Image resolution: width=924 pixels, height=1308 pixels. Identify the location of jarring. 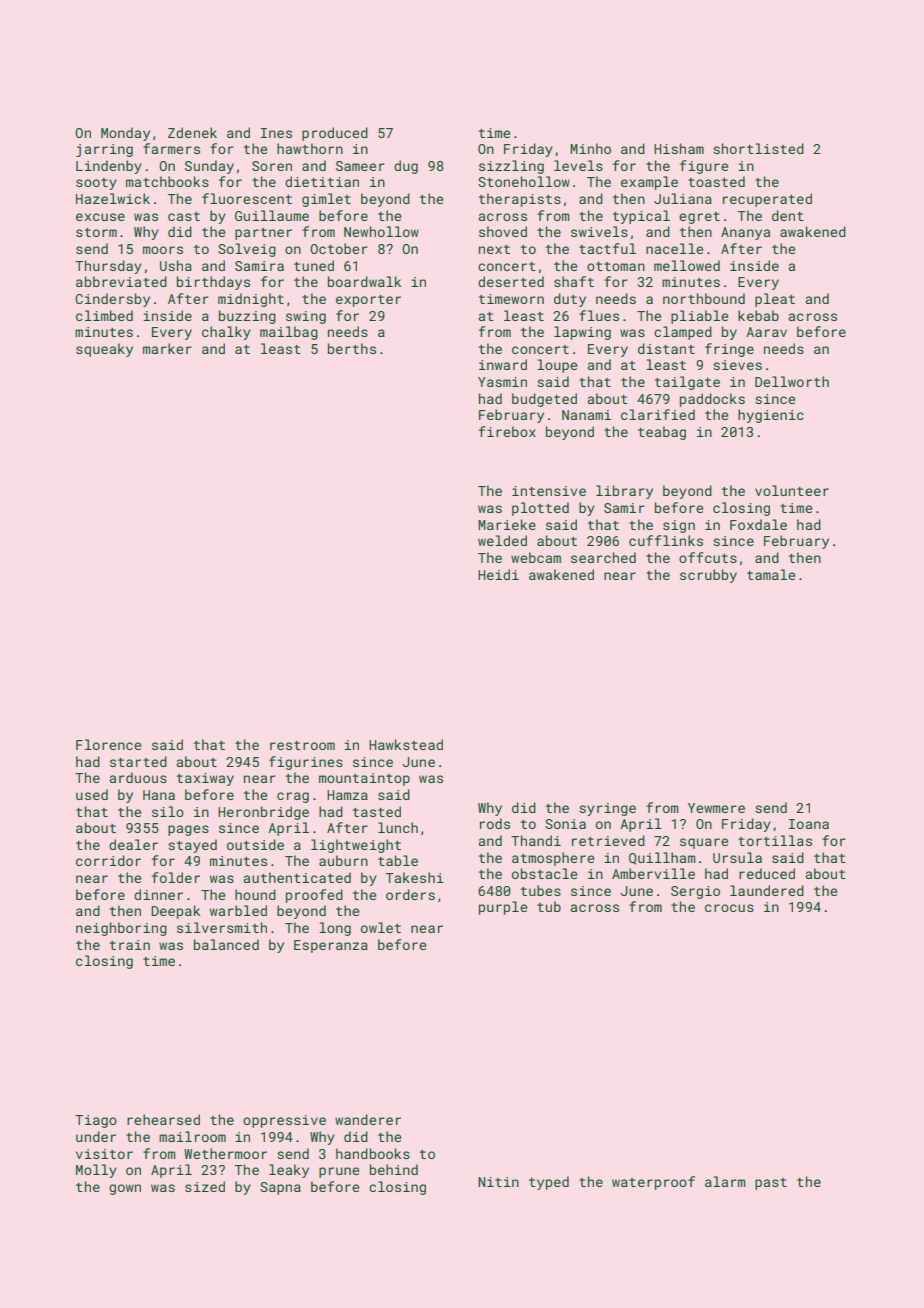
(104, 150).
